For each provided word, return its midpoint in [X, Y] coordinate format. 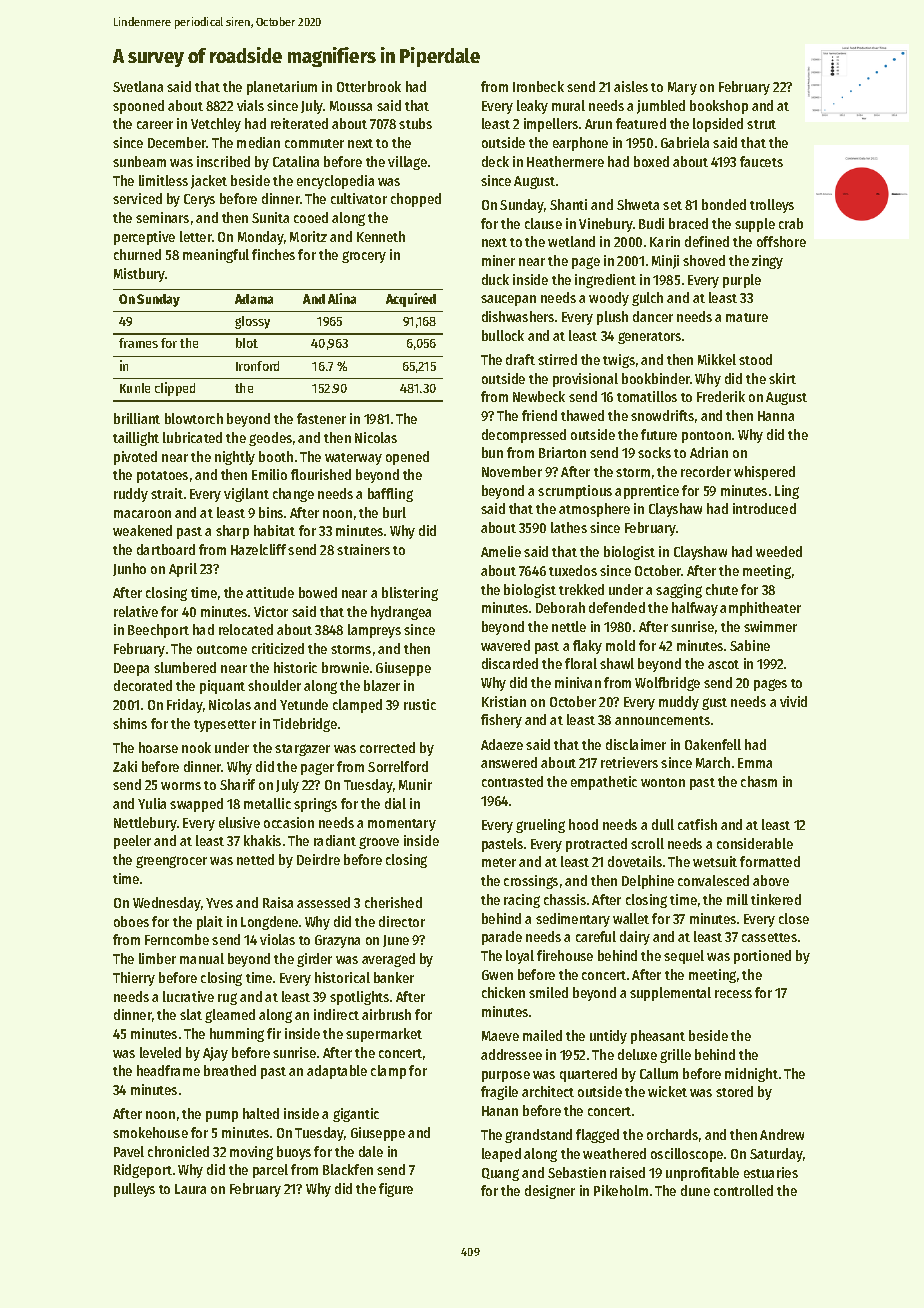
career [155, 125]
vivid [793, 701]
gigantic [356, 1115]
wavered [505, 645]
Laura [190, 1189]
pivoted [135, 458]
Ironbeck [538, 86]
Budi [651, 223]
